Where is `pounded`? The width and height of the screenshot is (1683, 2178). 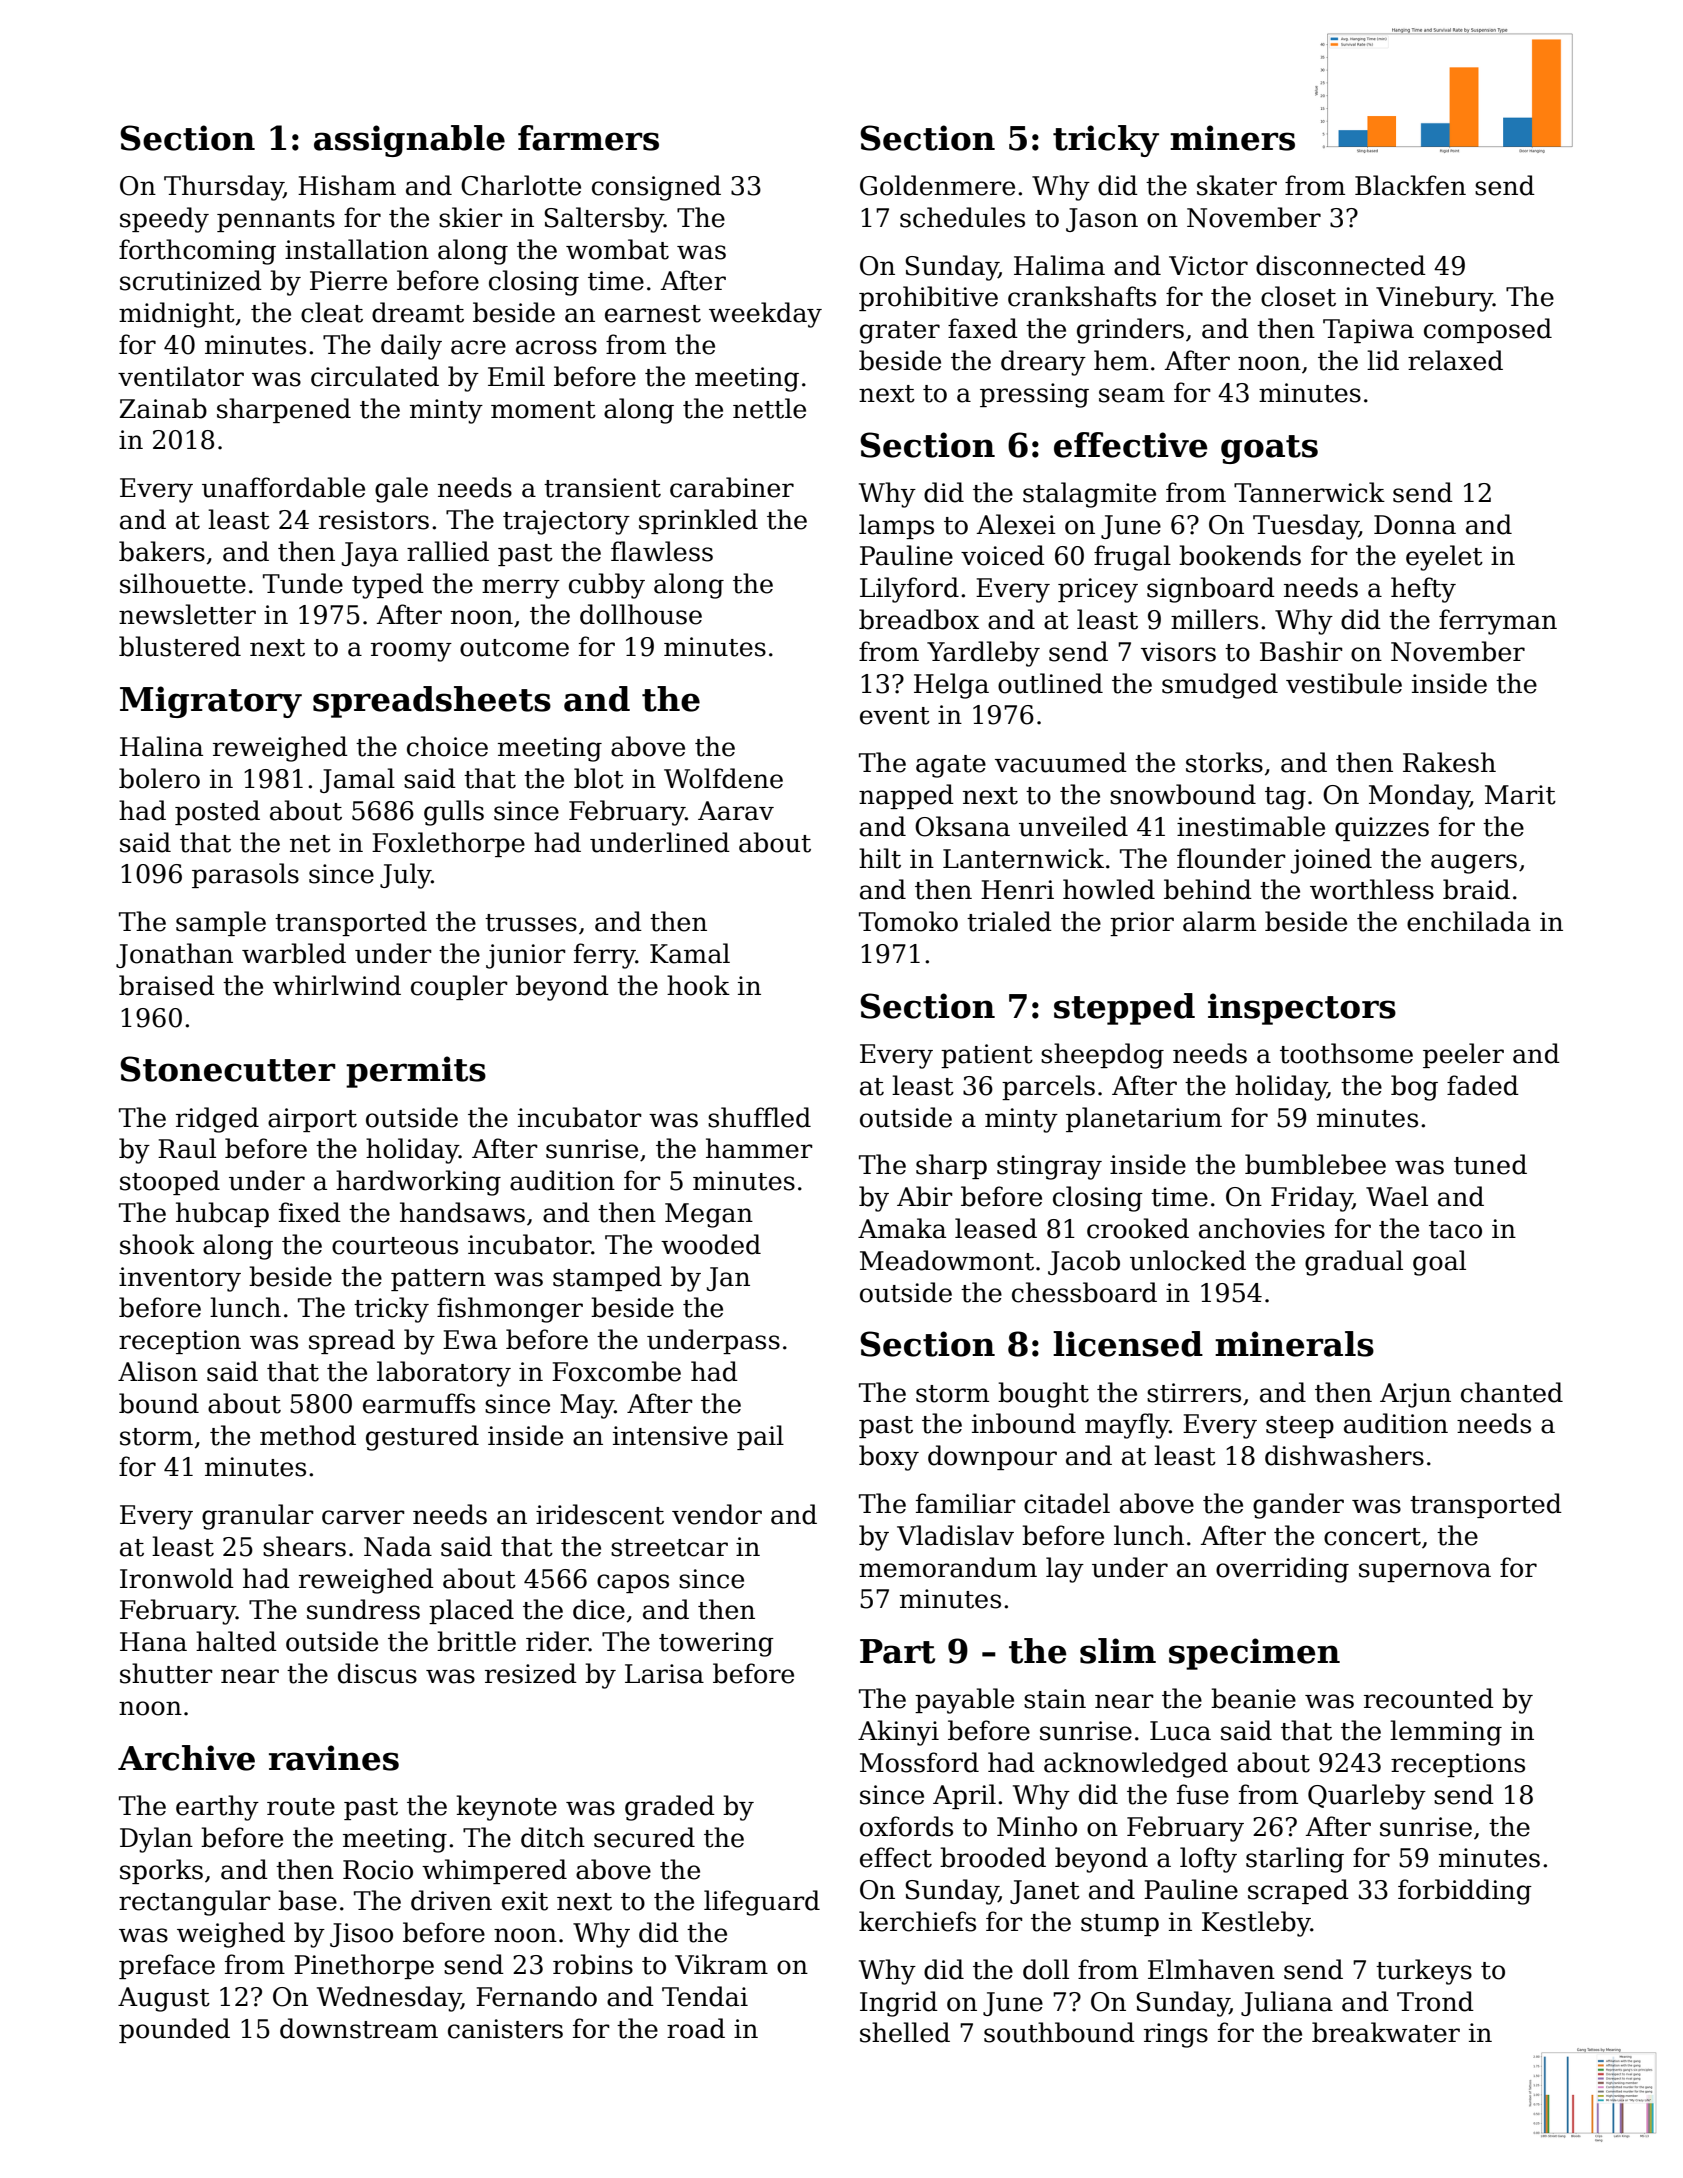 pounded is located at coordinates (174, 2030).
